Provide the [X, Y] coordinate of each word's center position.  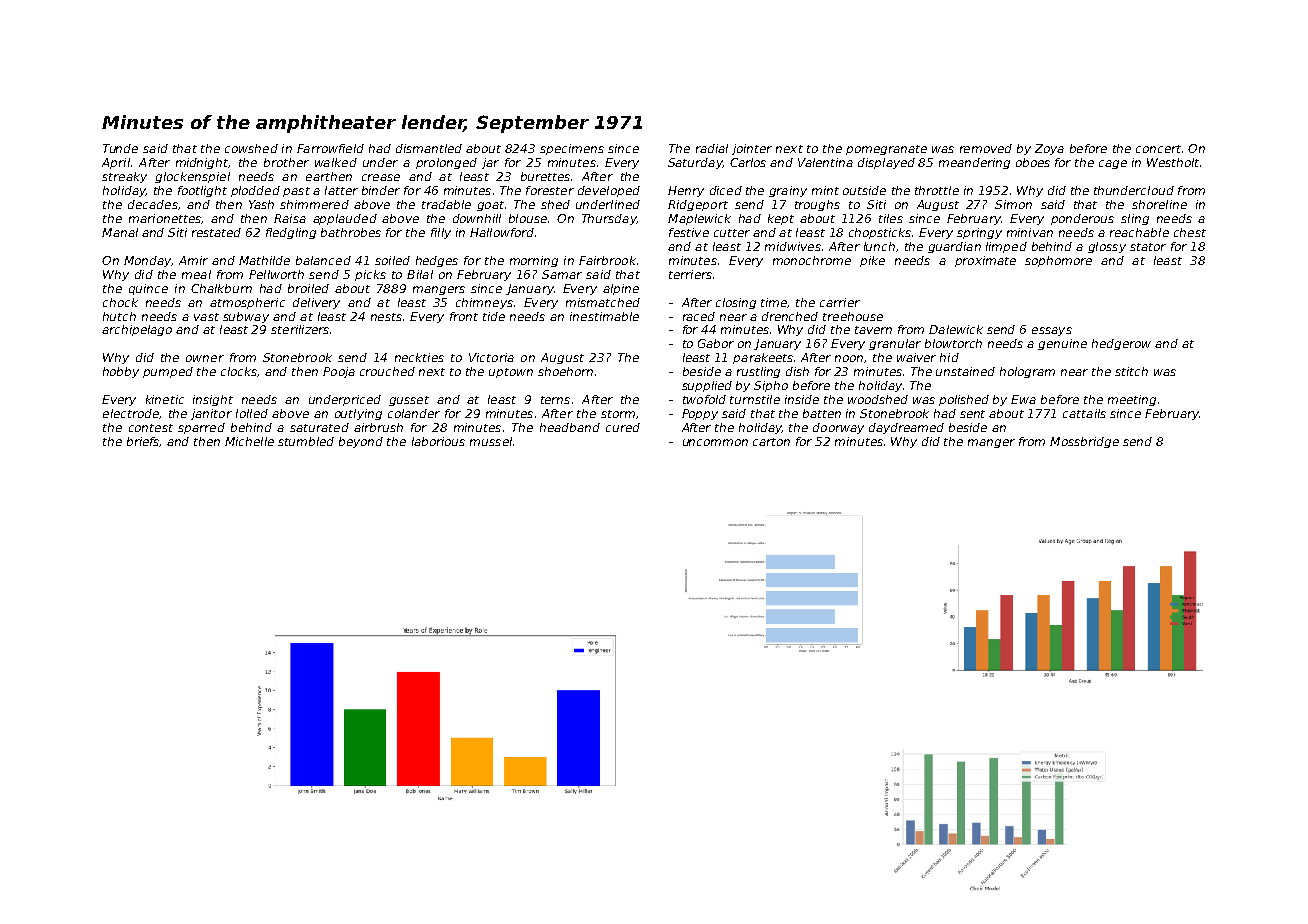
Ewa [1023, 399]
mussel [491, 441]
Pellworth [276, 274]
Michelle [249, 441]
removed [986, 148]
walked [336, 162]
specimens [572, 149]
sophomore [1058, 261]
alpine [621, 289]
